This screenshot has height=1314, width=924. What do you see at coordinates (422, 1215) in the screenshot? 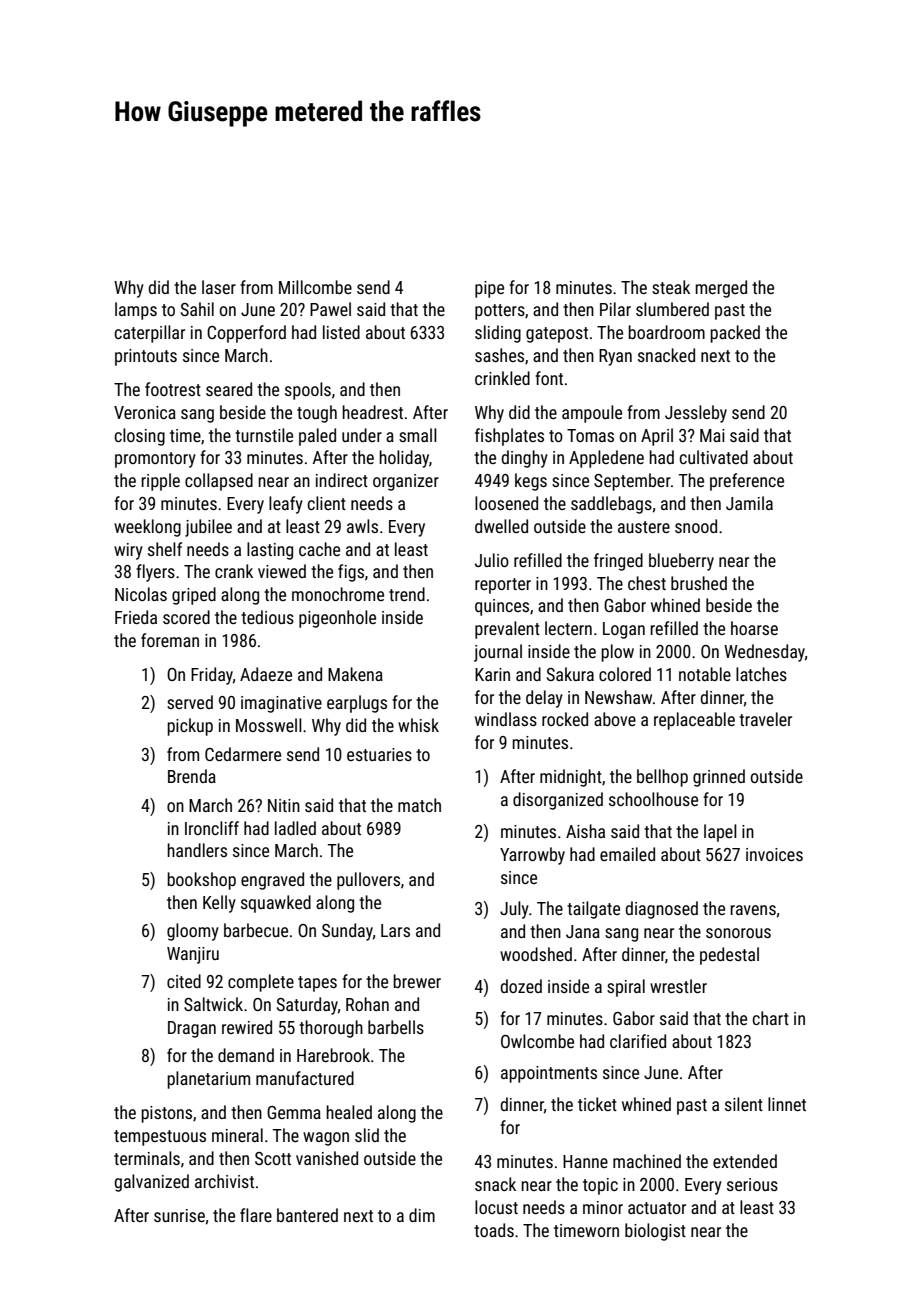
I see `dim` at bounding box center [422, 1215].
